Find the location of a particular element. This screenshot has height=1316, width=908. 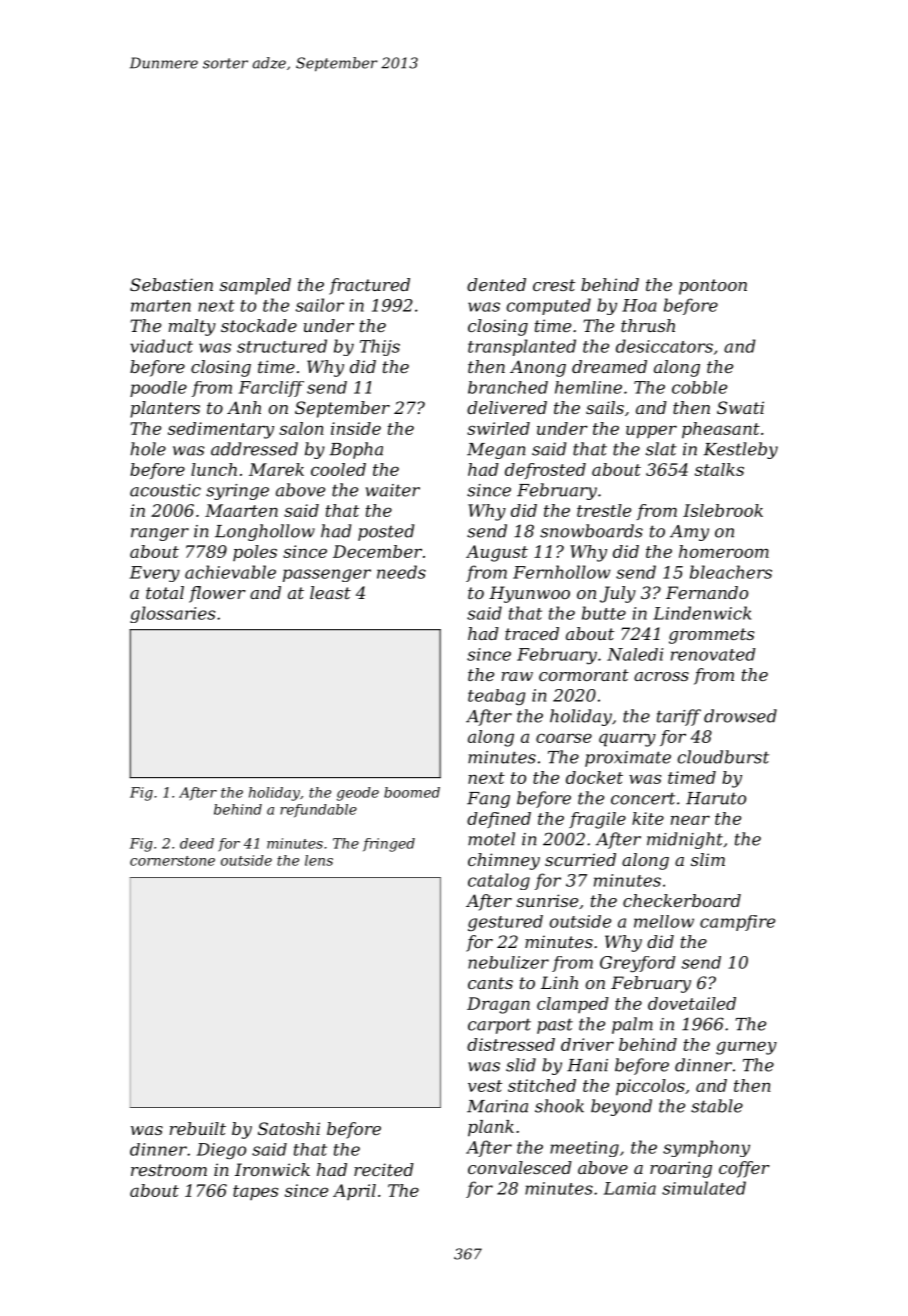

planters is located at coordinates (165, 409).
